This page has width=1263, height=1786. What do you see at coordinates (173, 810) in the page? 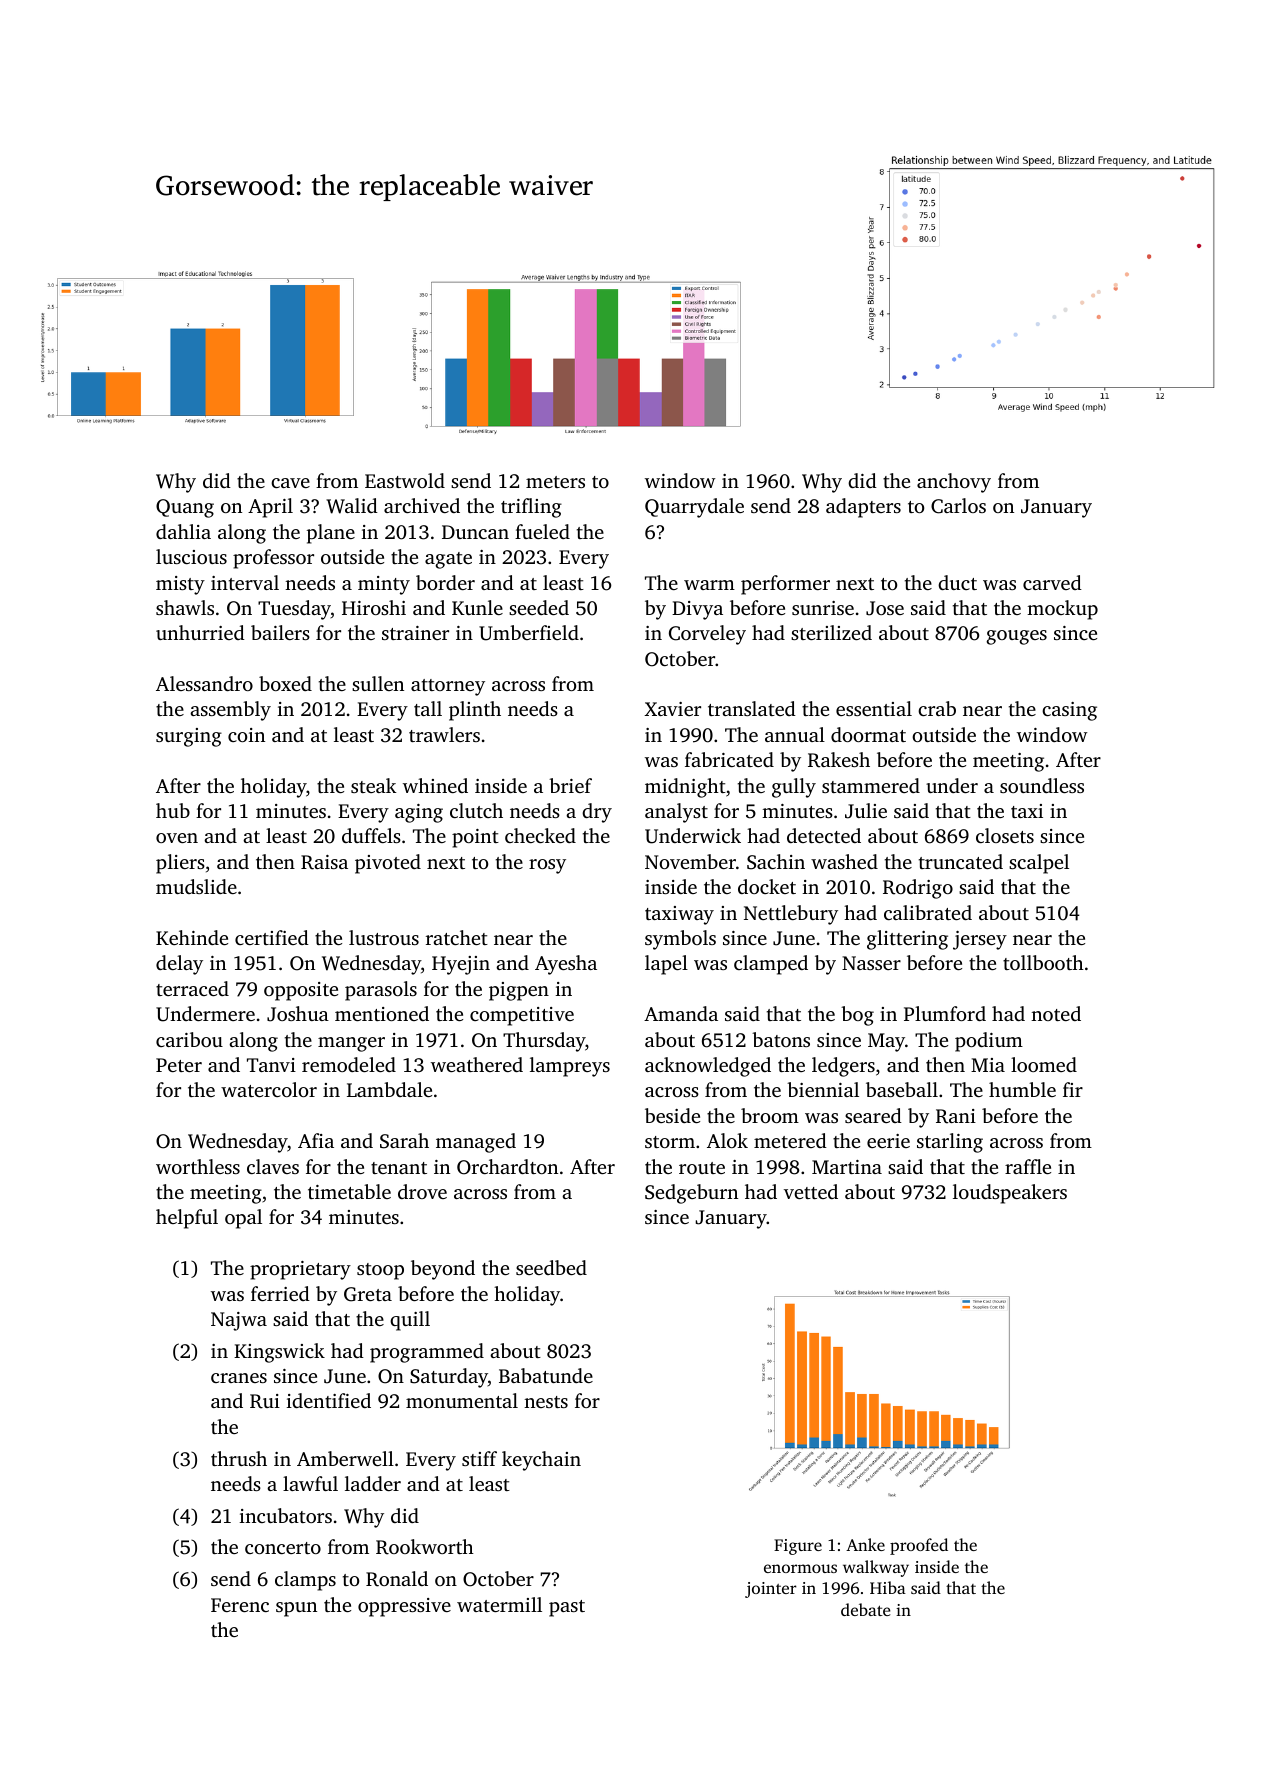
I see `hub` at bounding box center [173, 810].
